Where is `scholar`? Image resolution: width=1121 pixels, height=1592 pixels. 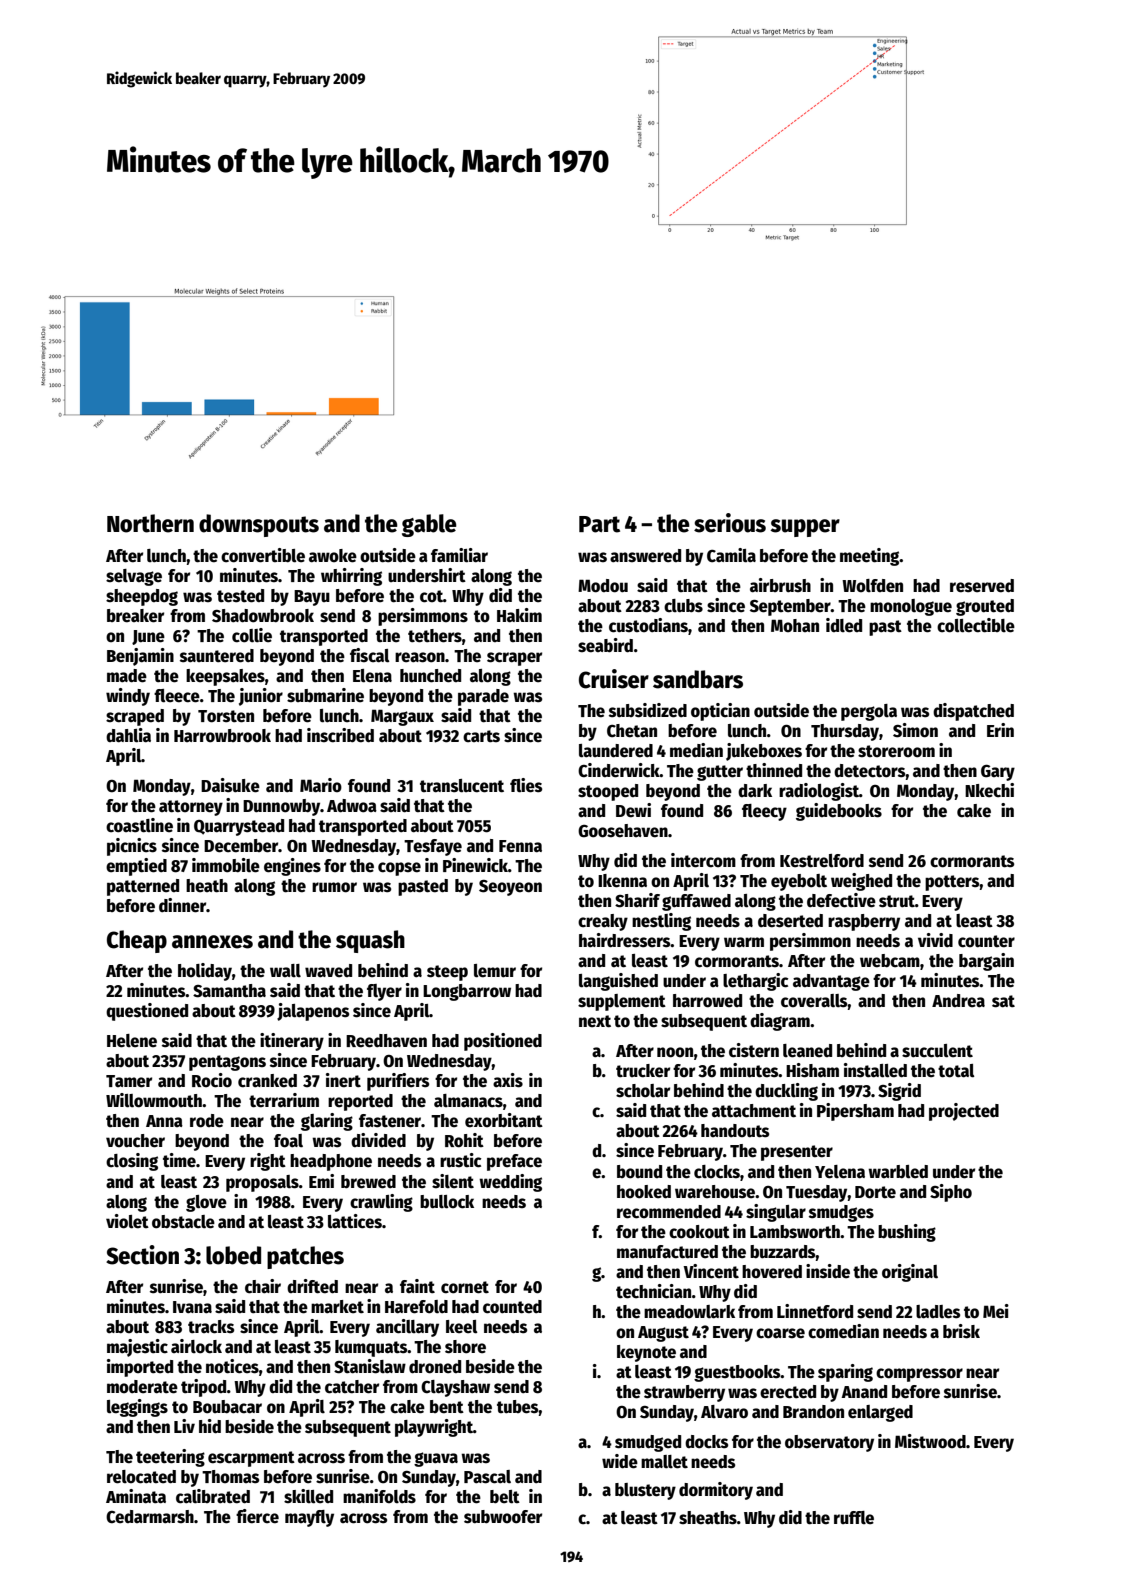 scholar is located at coordinates (643, 1091).
